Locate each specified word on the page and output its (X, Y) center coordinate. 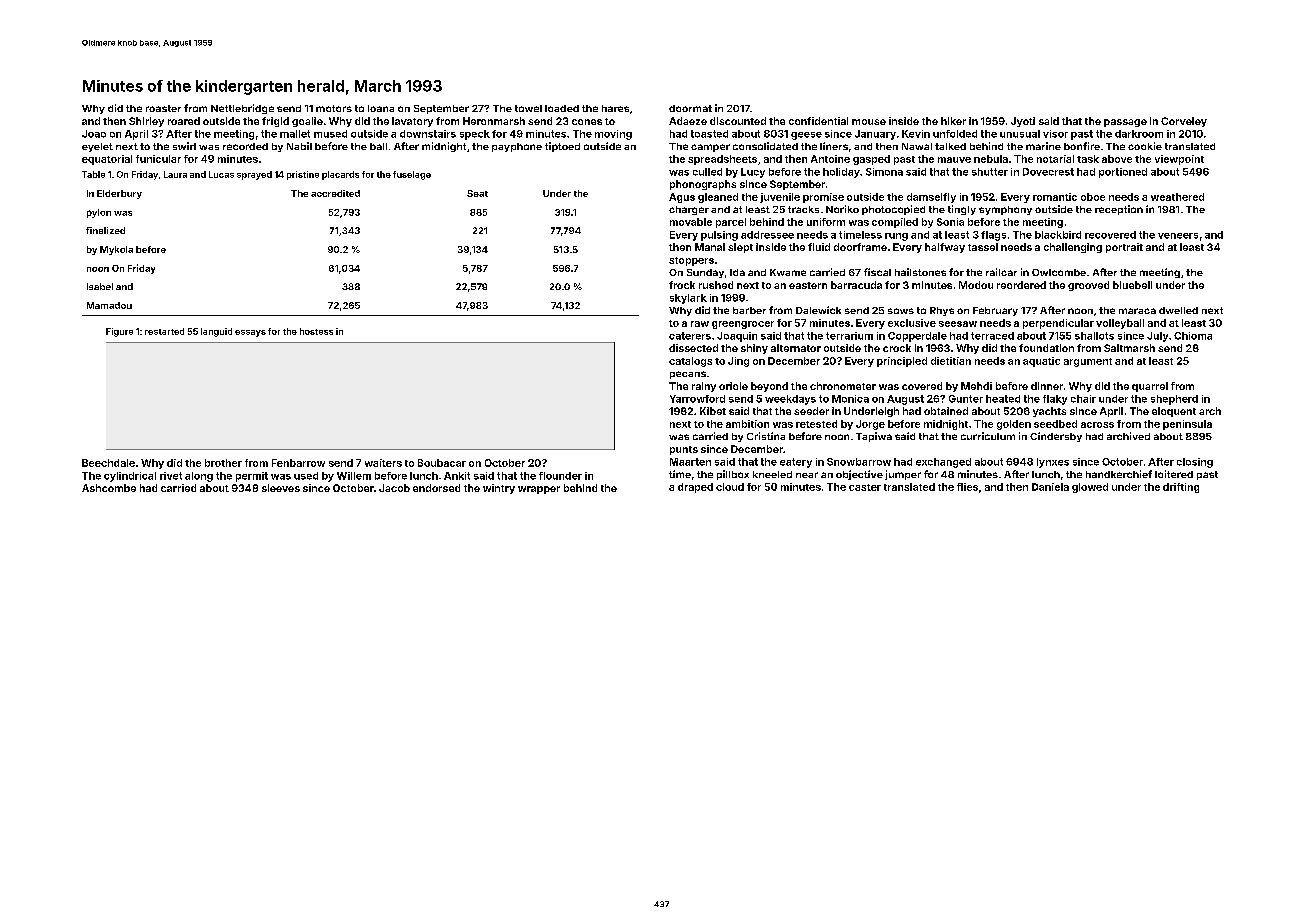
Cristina (766, 436)
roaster (163, 108)
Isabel (100, 286)
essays (250, 333)
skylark (688, 299)
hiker (953, 121)
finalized (105, 230)
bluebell (1132, 285)
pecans (688, 375)
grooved (1088, 286)
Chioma (1193, 336)
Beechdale (108, 463)
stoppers (691, 261)
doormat (690, 108)
